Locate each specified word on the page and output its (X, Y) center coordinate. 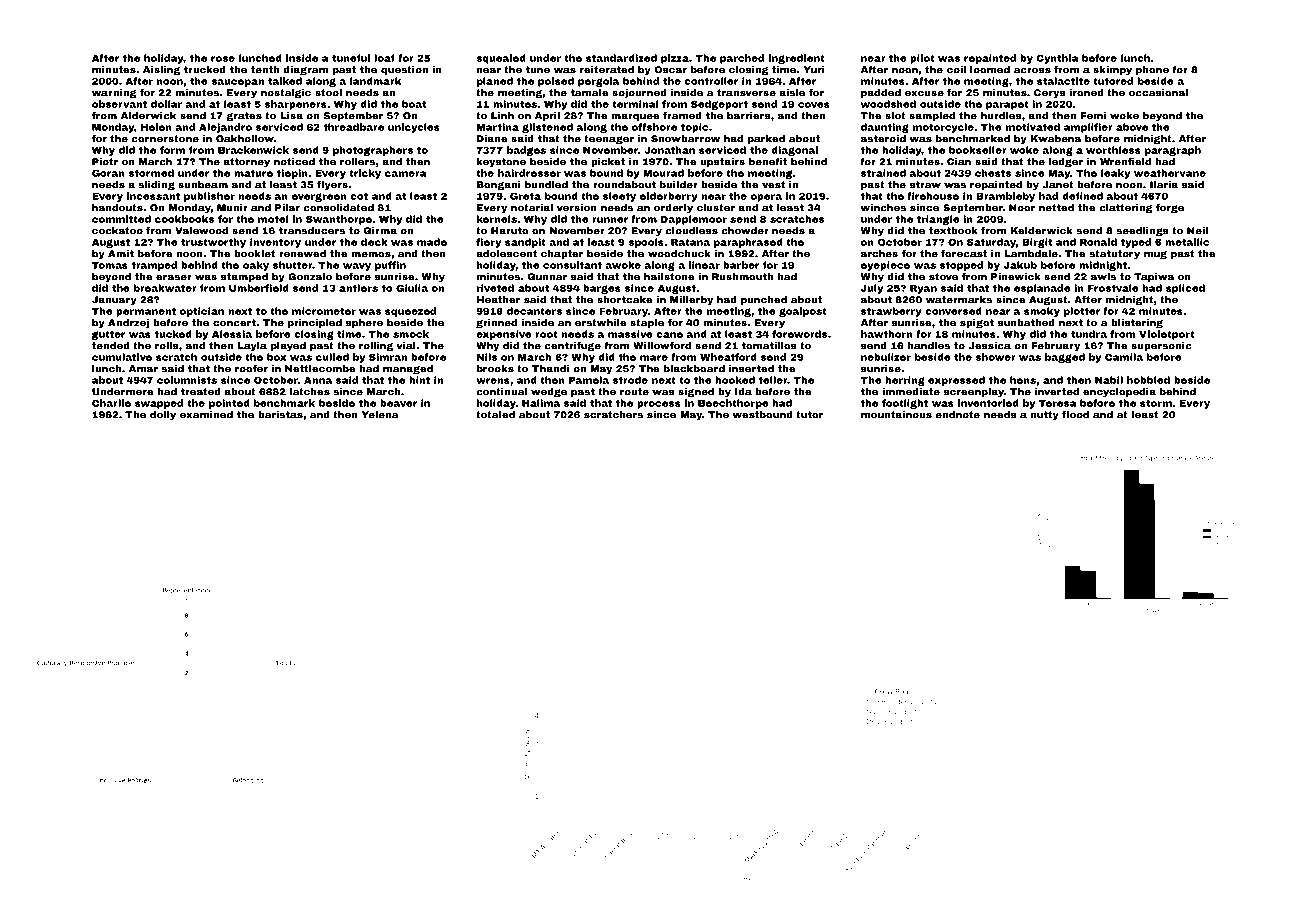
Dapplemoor (694, 220)
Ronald (1098, 242)
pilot (922, 59)
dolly (163, 416)
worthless (1113, 150)
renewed (302, 254)
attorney (246, 163)
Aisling (161, 71)
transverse (746, 93)
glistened (547, 128)
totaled (495, 415)
